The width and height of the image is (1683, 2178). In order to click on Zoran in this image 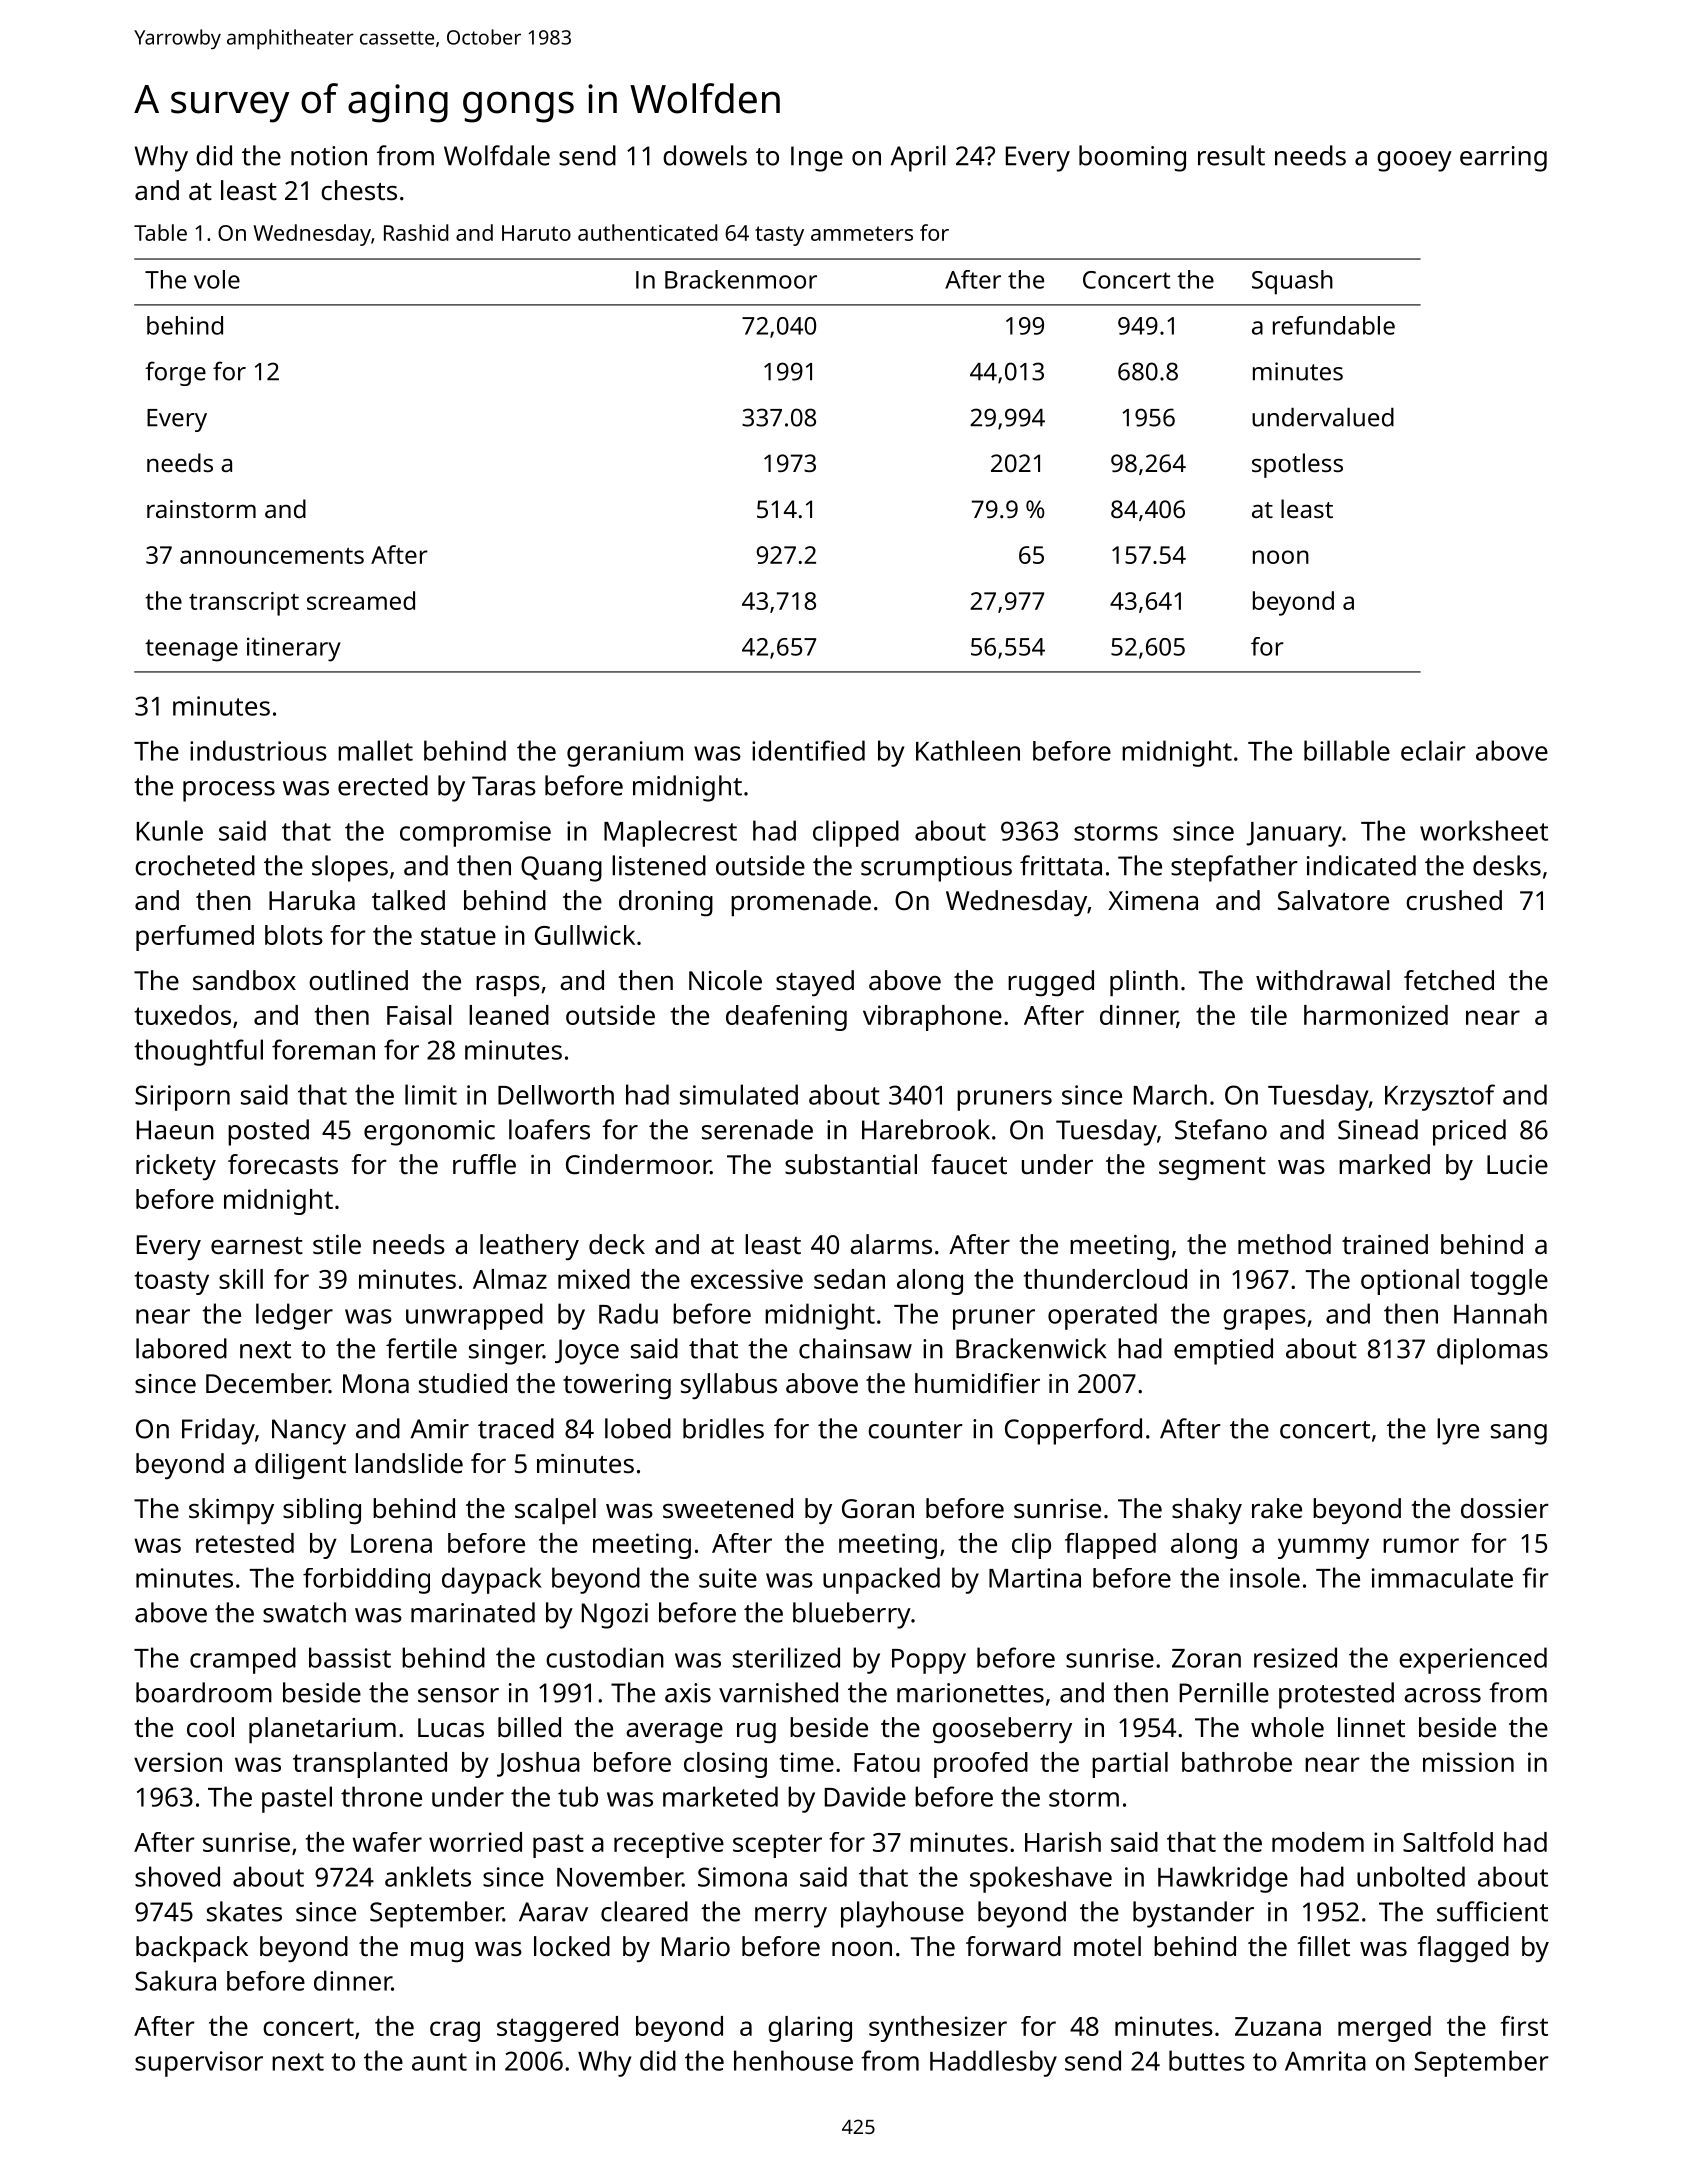, I will do `click(1206, 1658)`.
